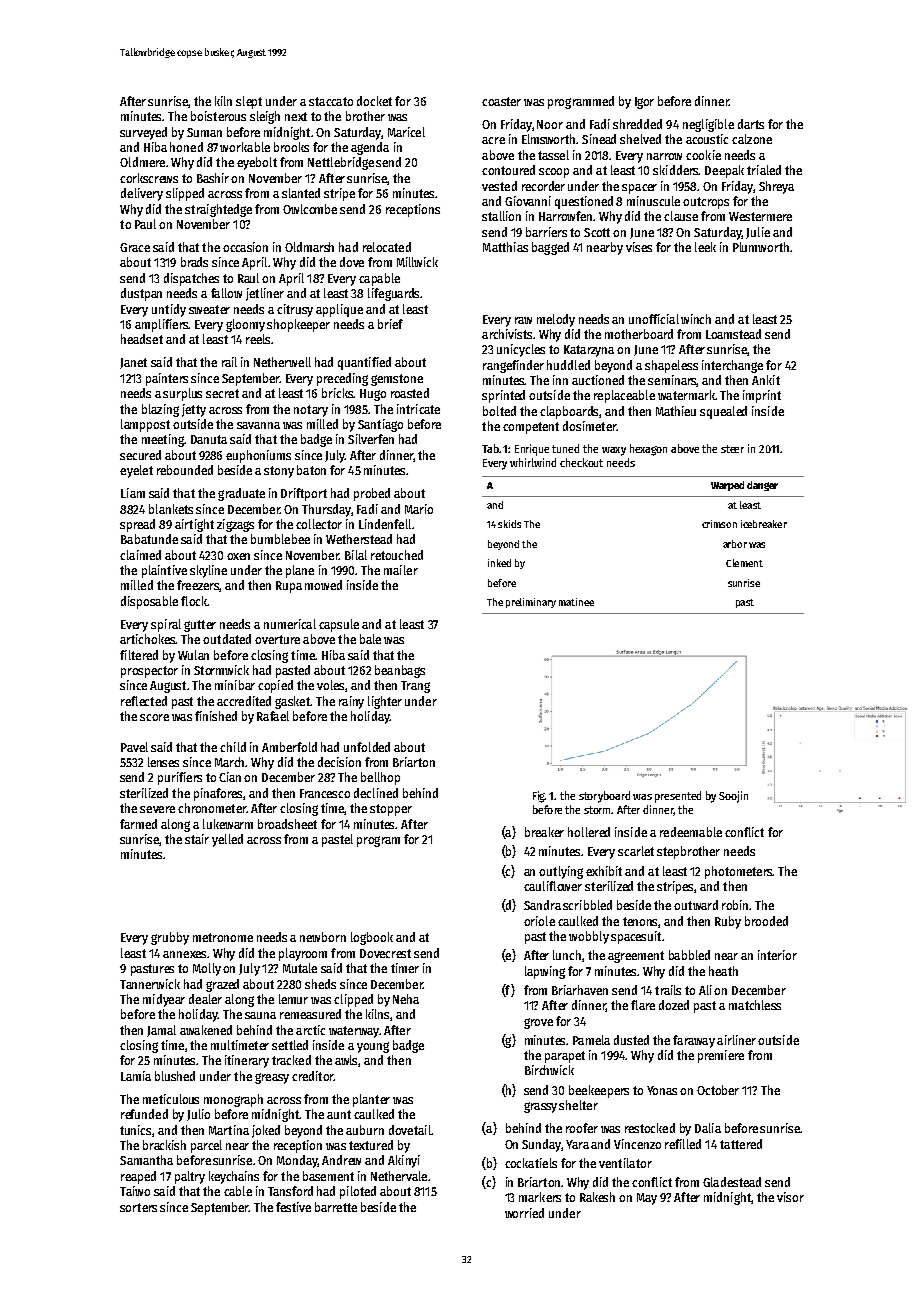 The image size is (924, 1308). What do you see at coordinates (141, 294) in the screenshot?
I see `dustpan` at bounding box center [141, 294].
